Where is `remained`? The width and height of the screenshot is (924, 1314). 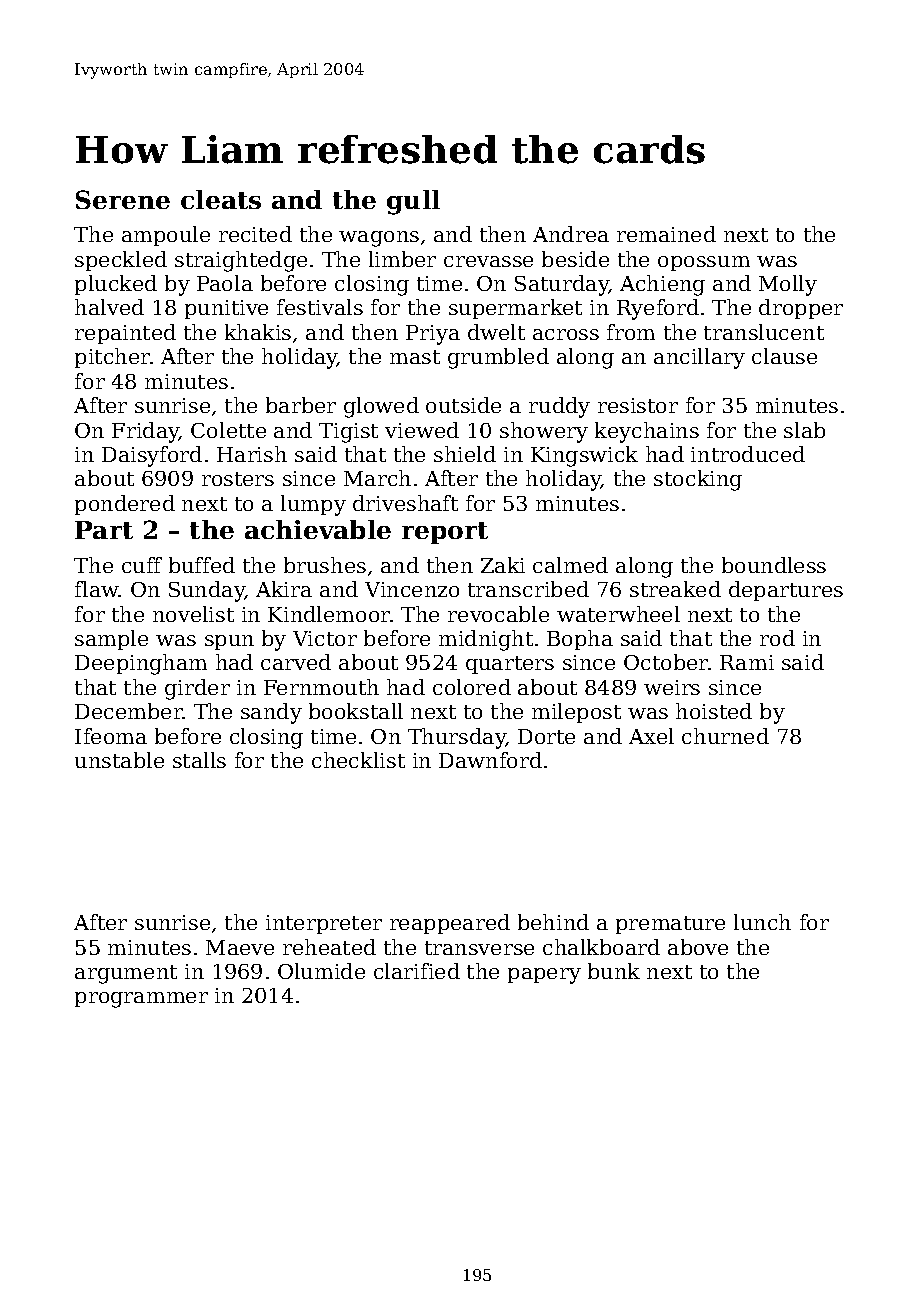 remained is located at coordinates (666, 234).
